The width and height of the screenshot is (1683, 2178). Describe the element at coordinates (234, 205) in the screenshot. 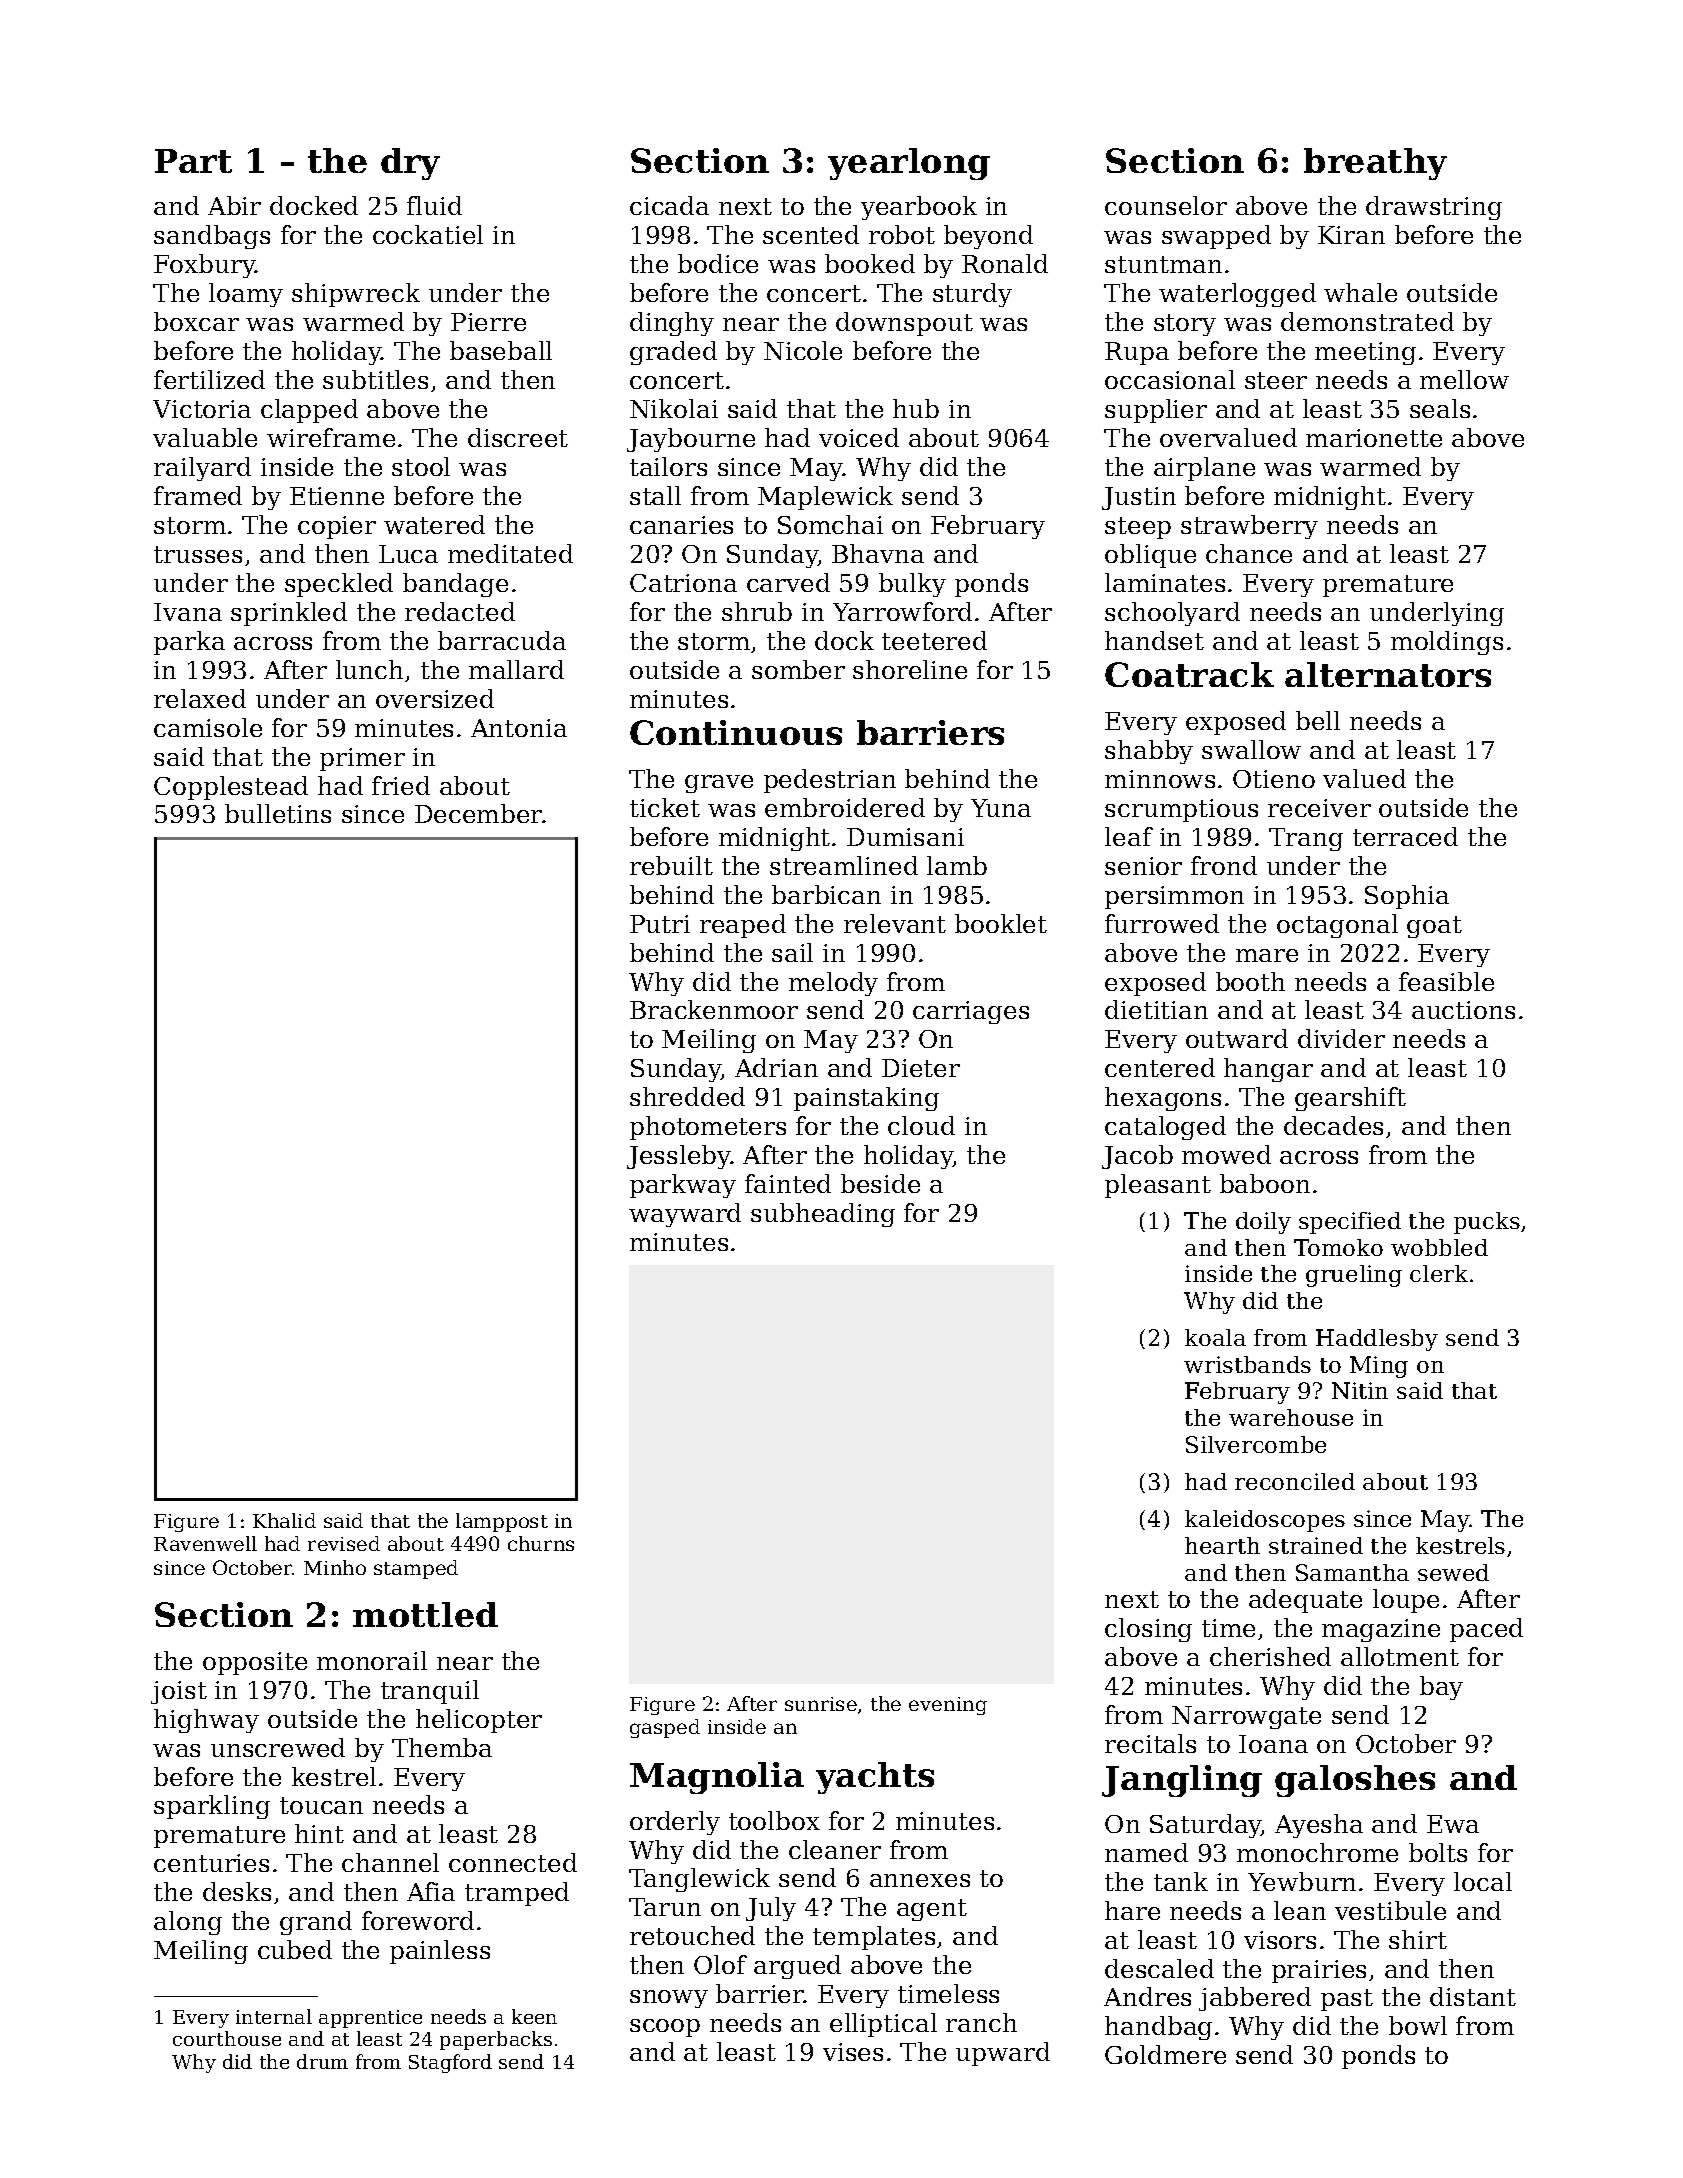

I see `Abir` at that location.
